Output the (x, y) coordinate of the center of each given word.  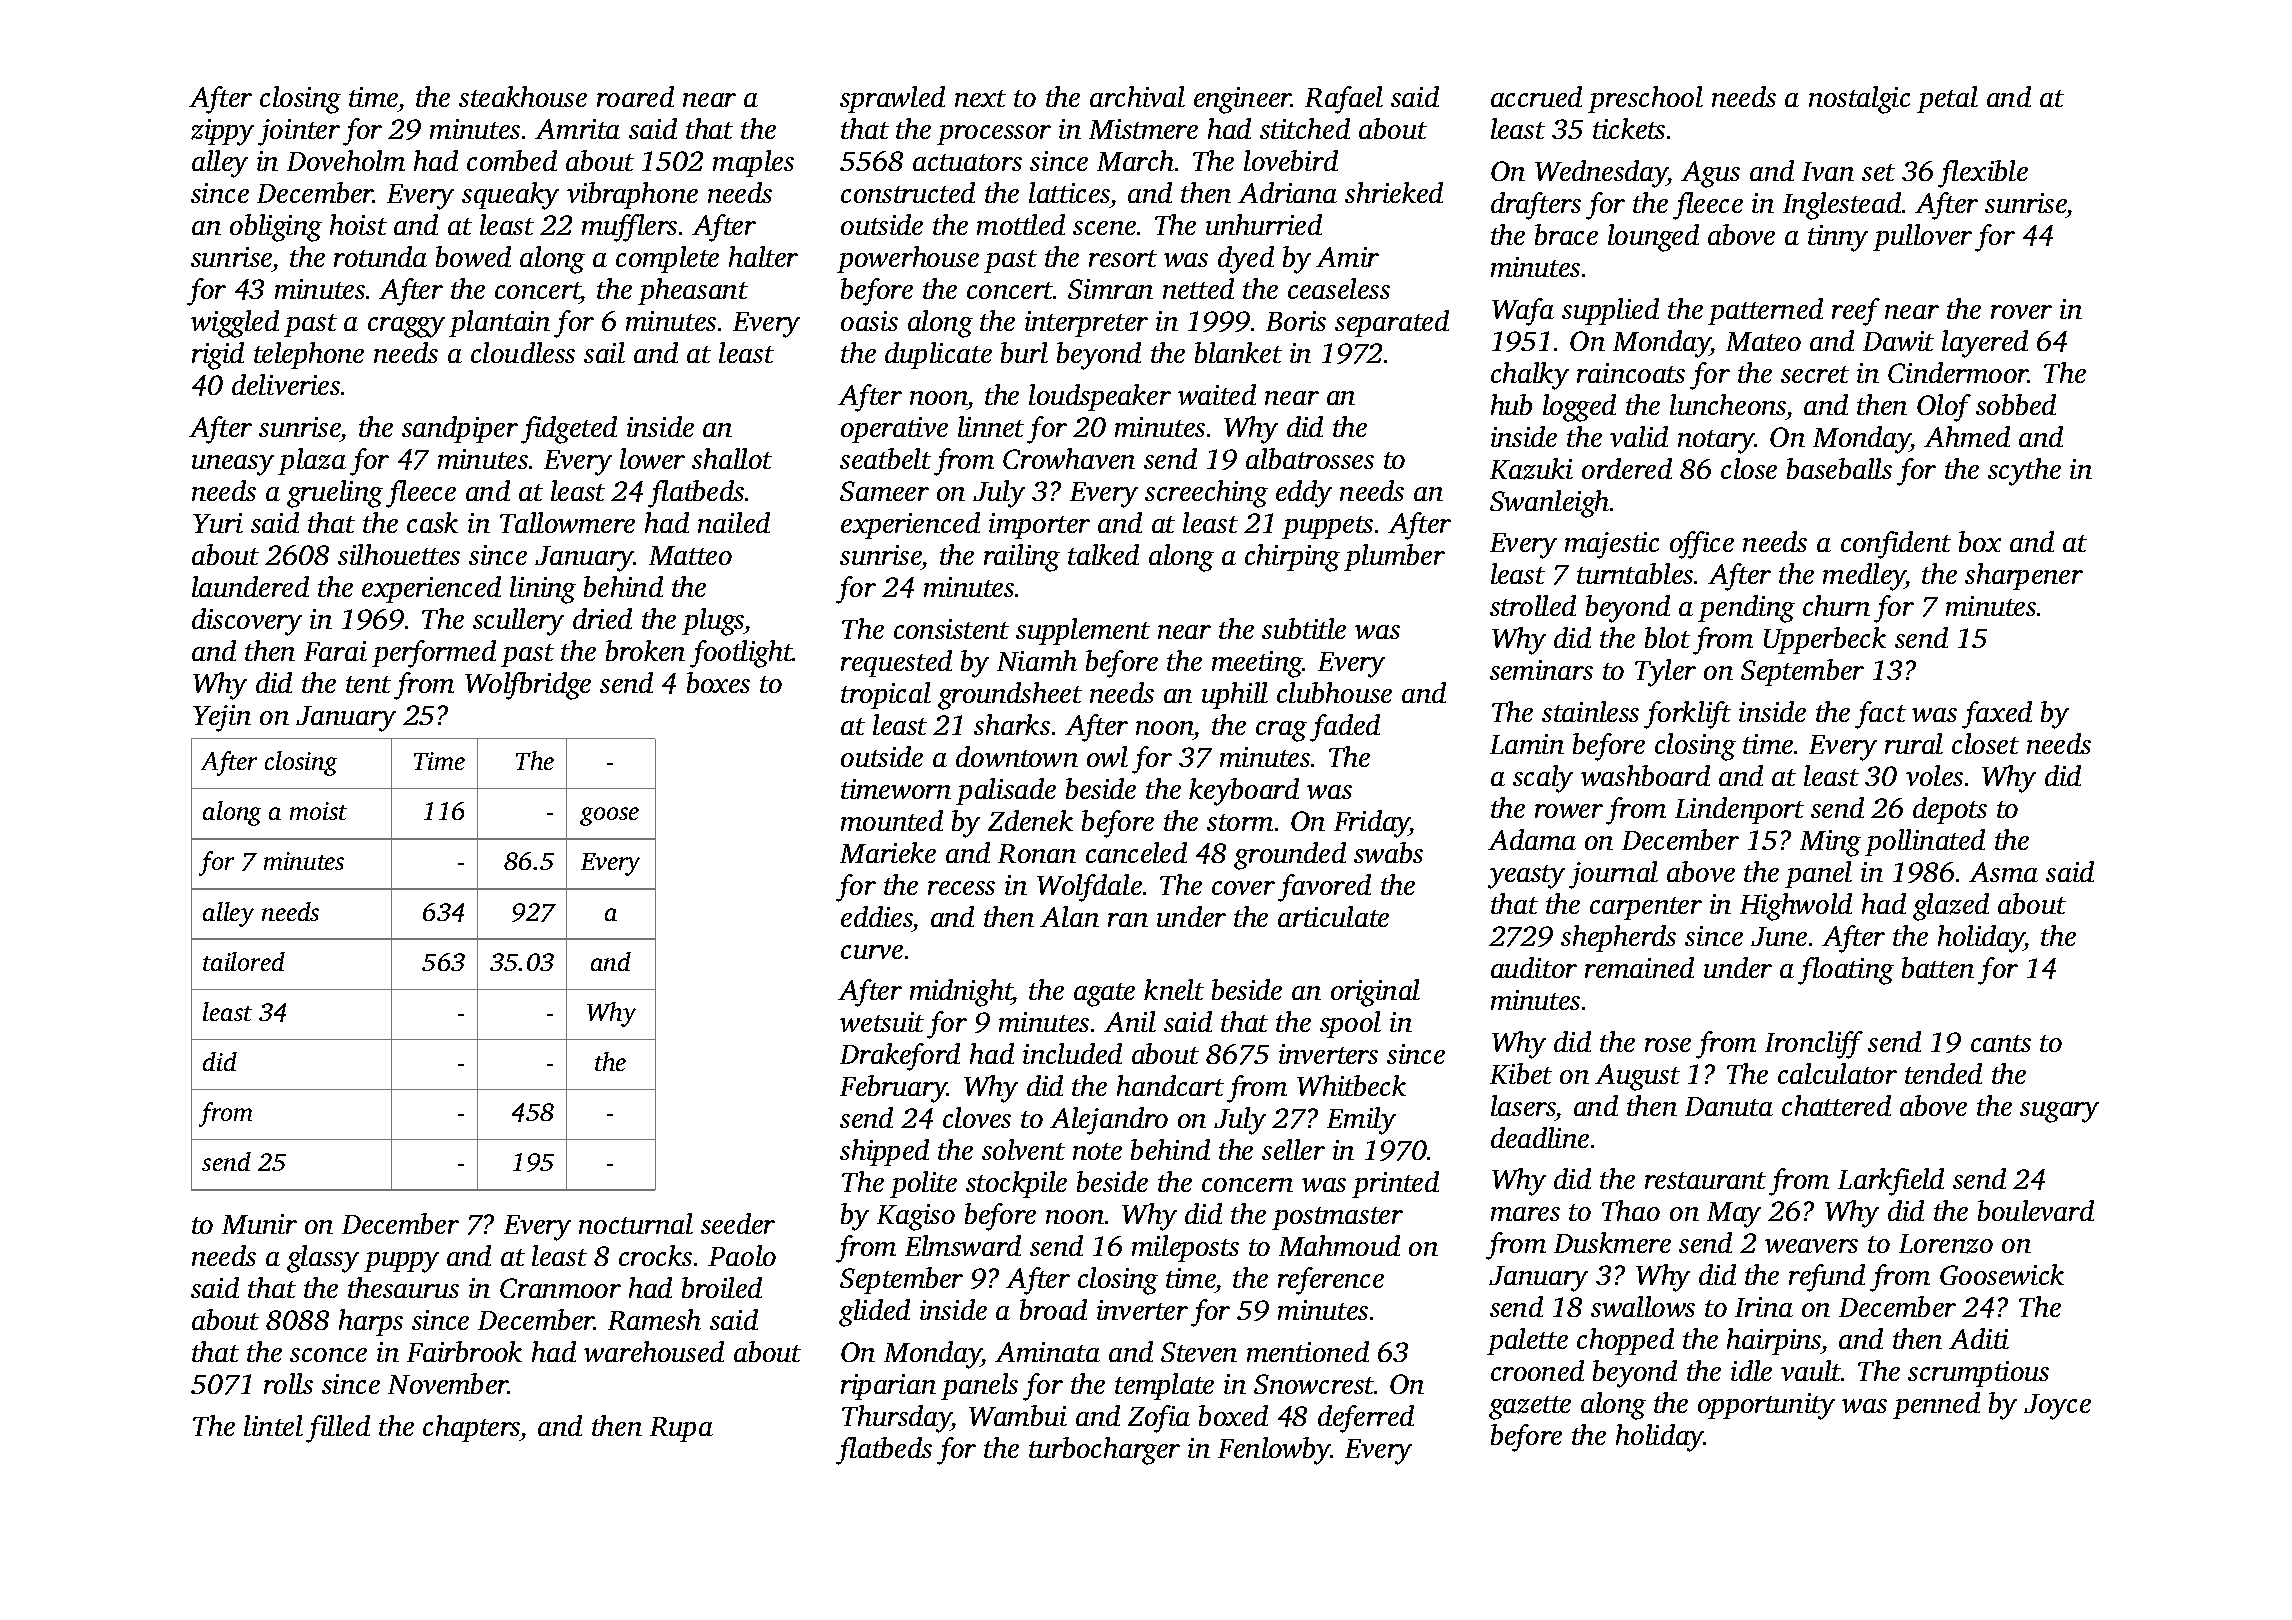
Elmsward (963, 1245)
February (893, 1089)
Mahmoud (1339, 1245)
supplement (1083, 631)
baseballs (1839, 468)
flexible (1983, 174)
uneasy (233, 465)
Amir (1347, 257)
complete (667, 259)
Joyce (2057, 1407)
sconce (328, 1355)
